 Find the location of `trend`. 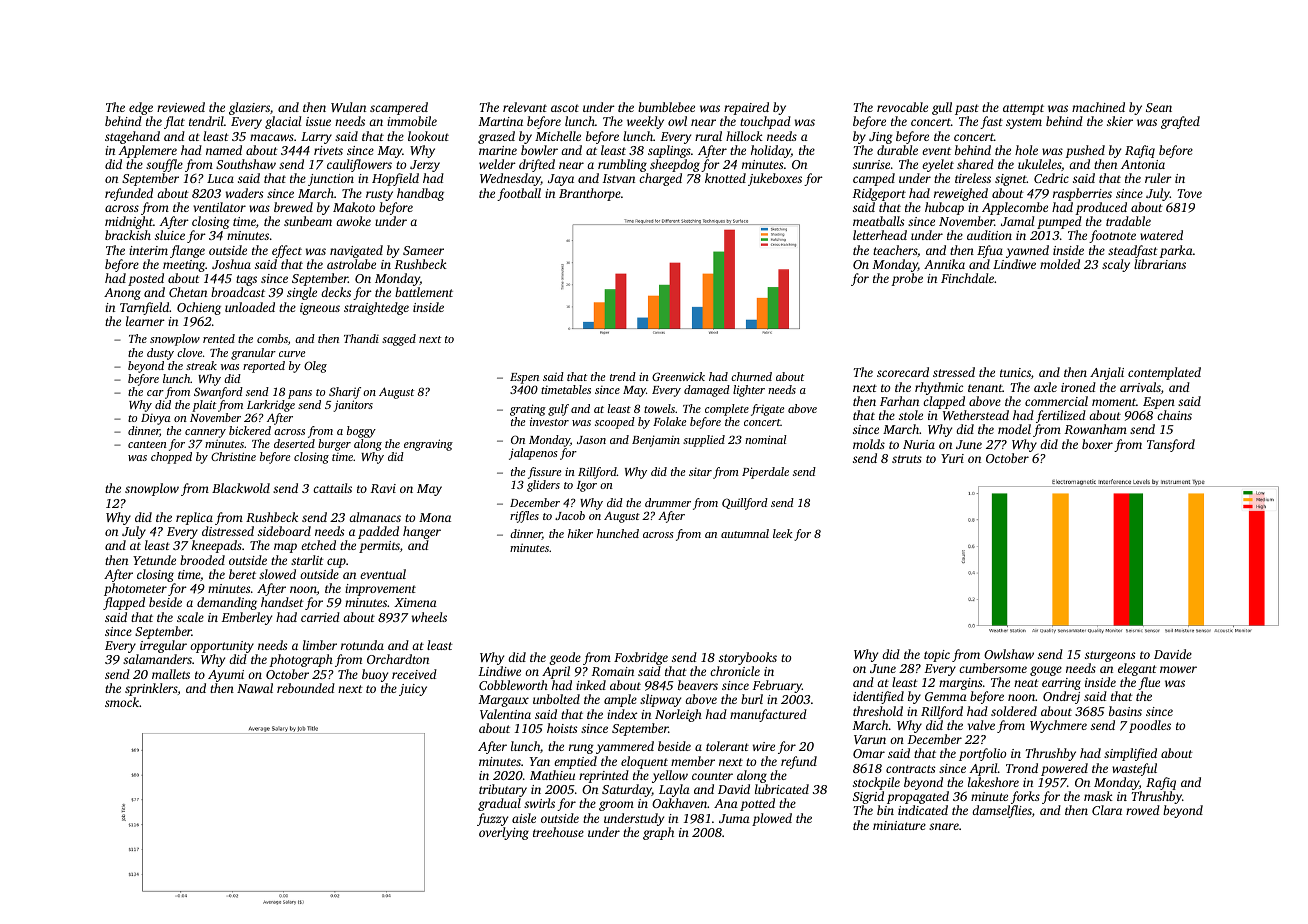

trend is located at coordinates (623, 376).
